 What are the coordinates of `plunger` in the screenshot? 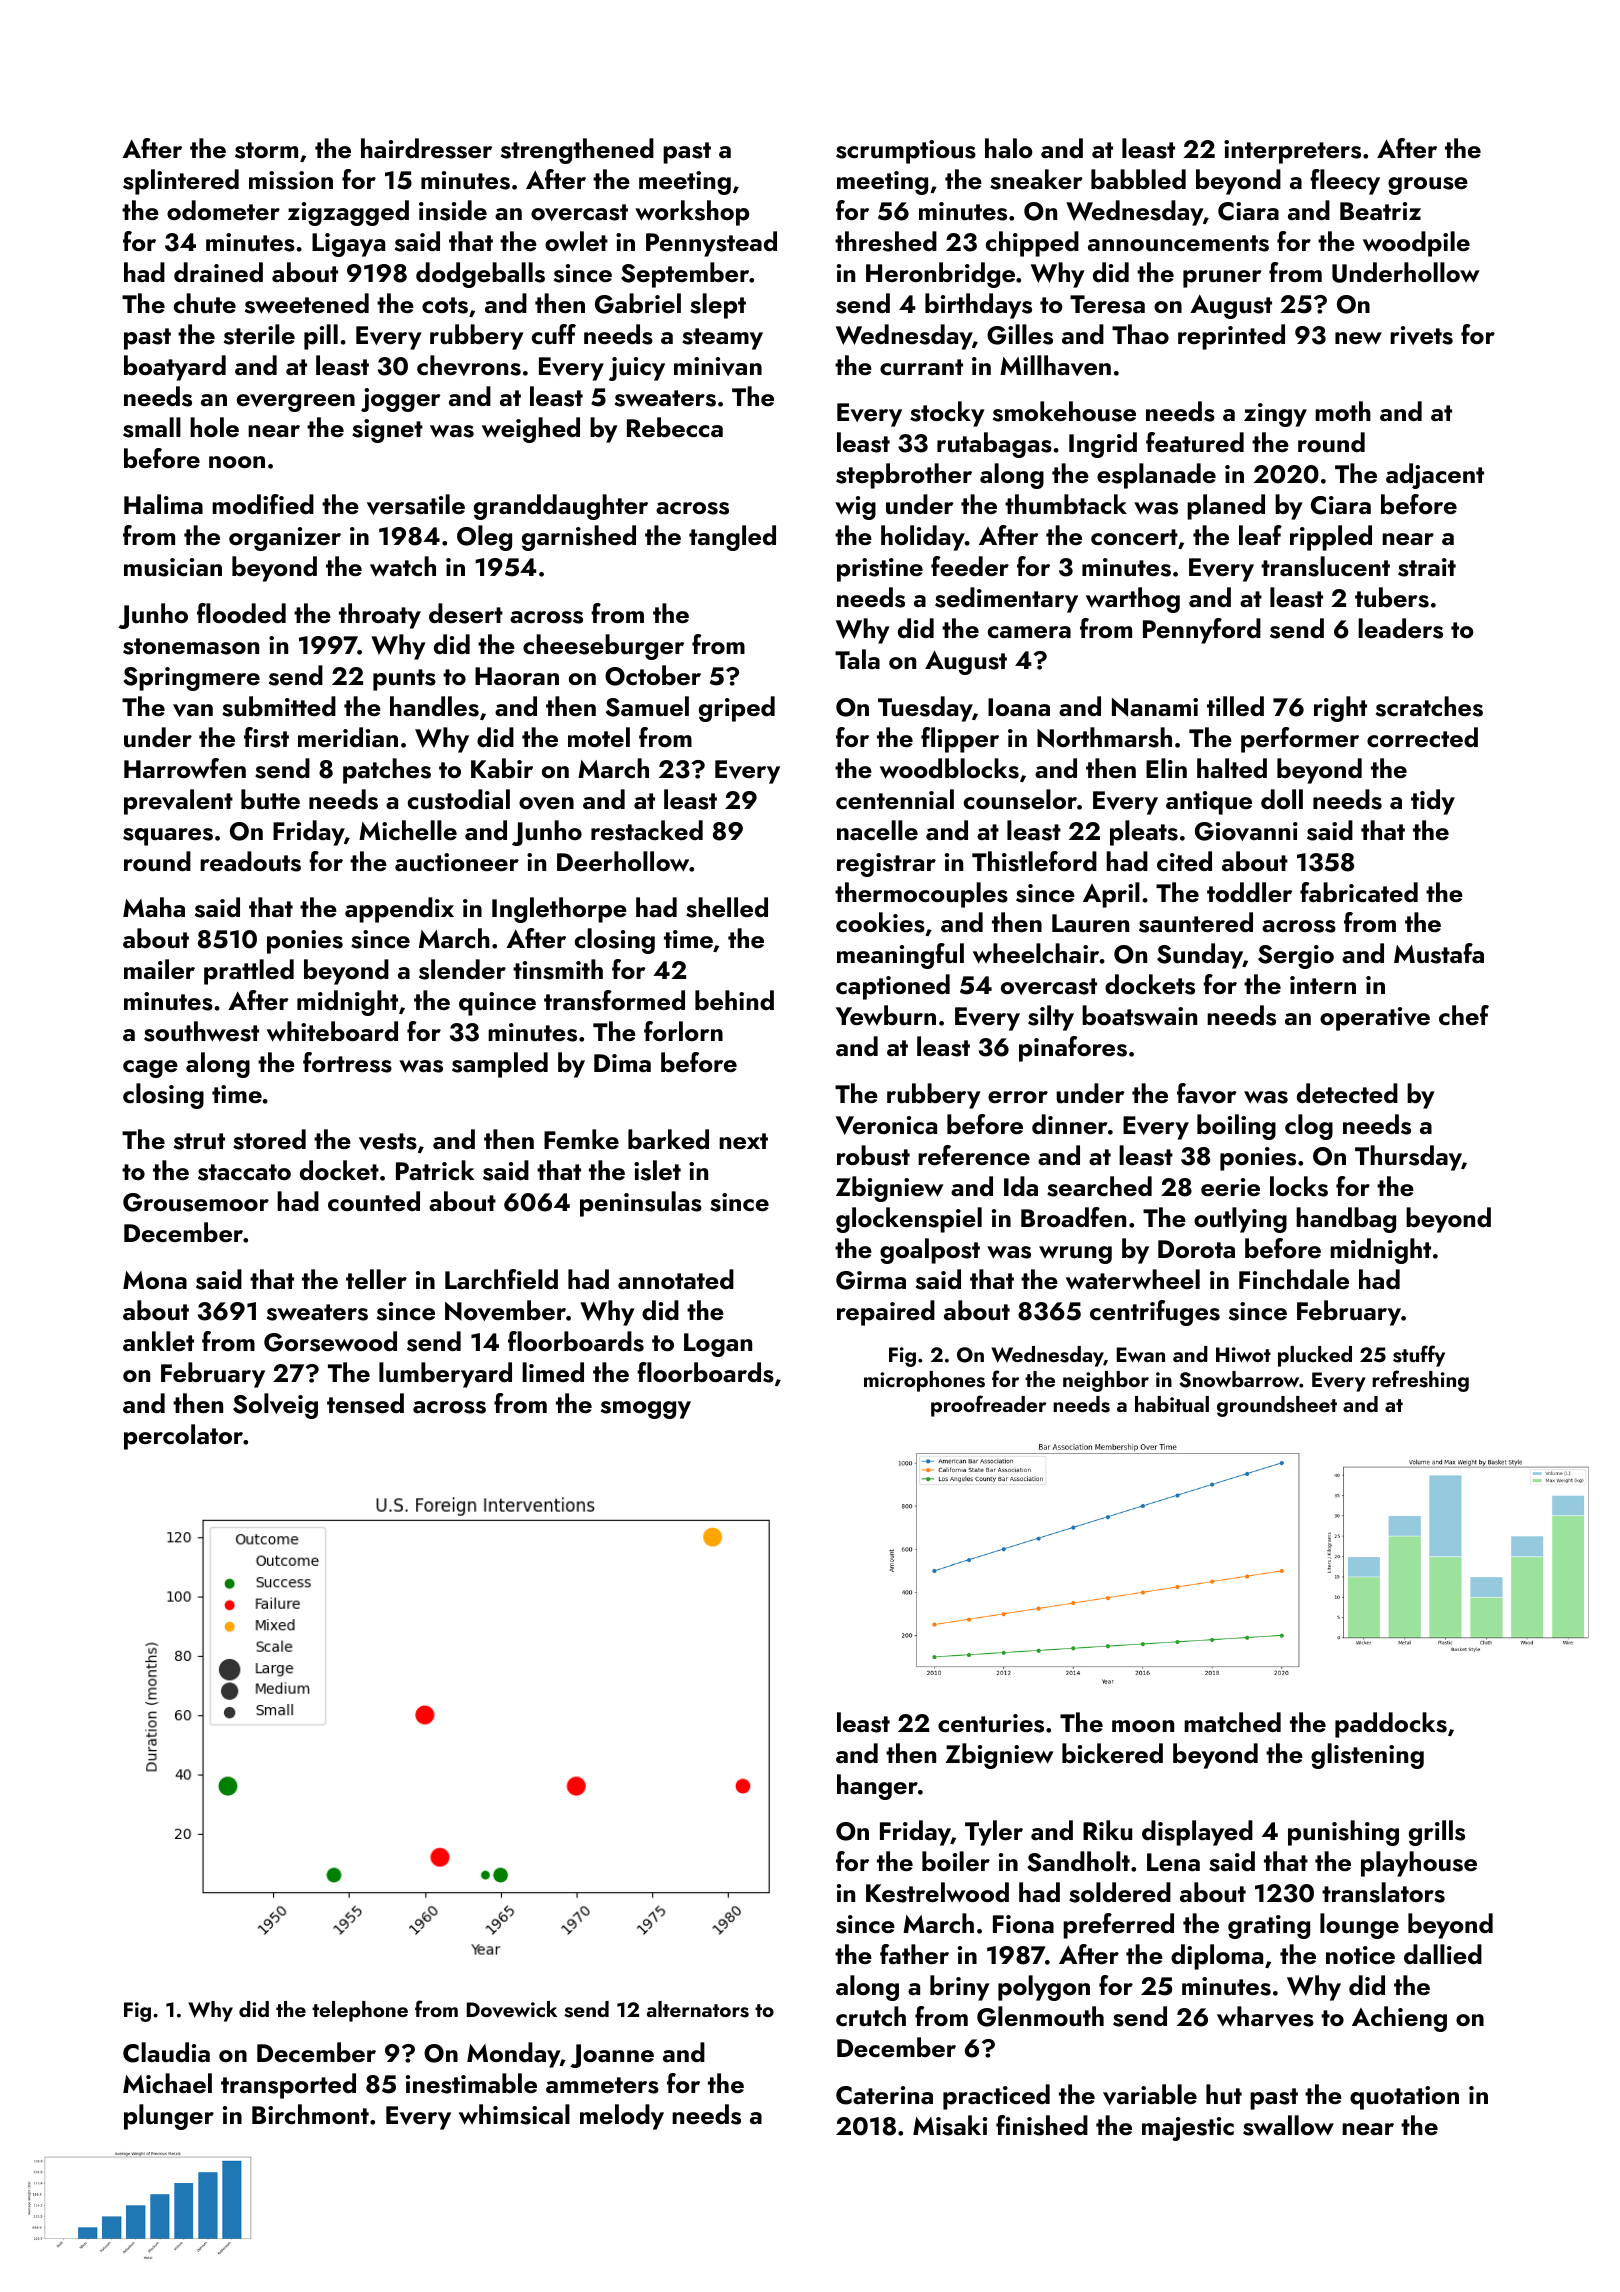 It's located at (169, 2117).
